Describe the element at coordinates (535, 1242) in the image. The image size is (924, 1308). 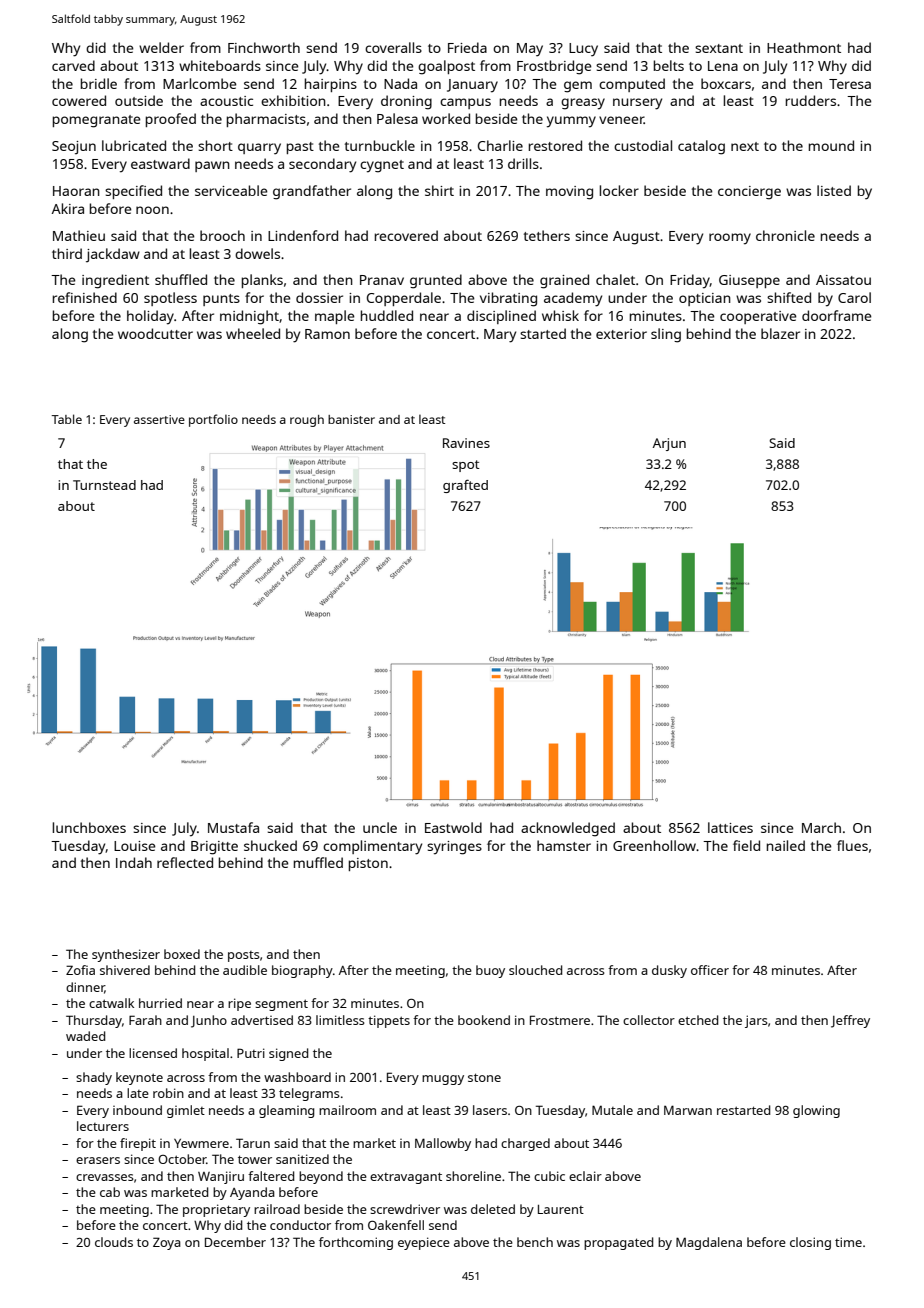
I see `bench` at that location.
